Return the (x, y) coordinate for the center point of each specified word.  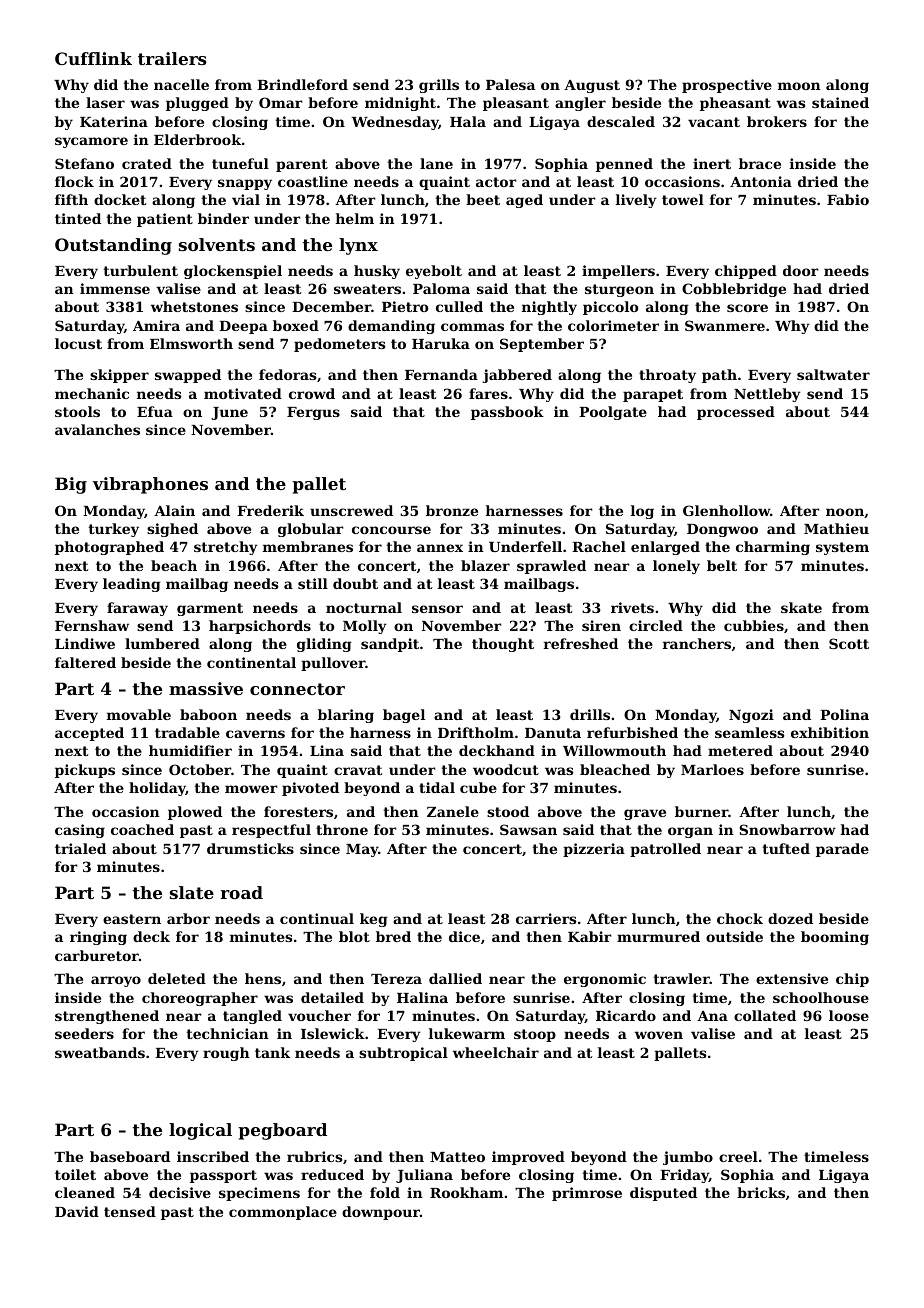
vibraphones (150, 485)
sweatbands (100, 1052)
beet (483, 199)
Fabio (848, 199)
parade (842, 850)
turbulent (141, 270)
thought (503, 645)
